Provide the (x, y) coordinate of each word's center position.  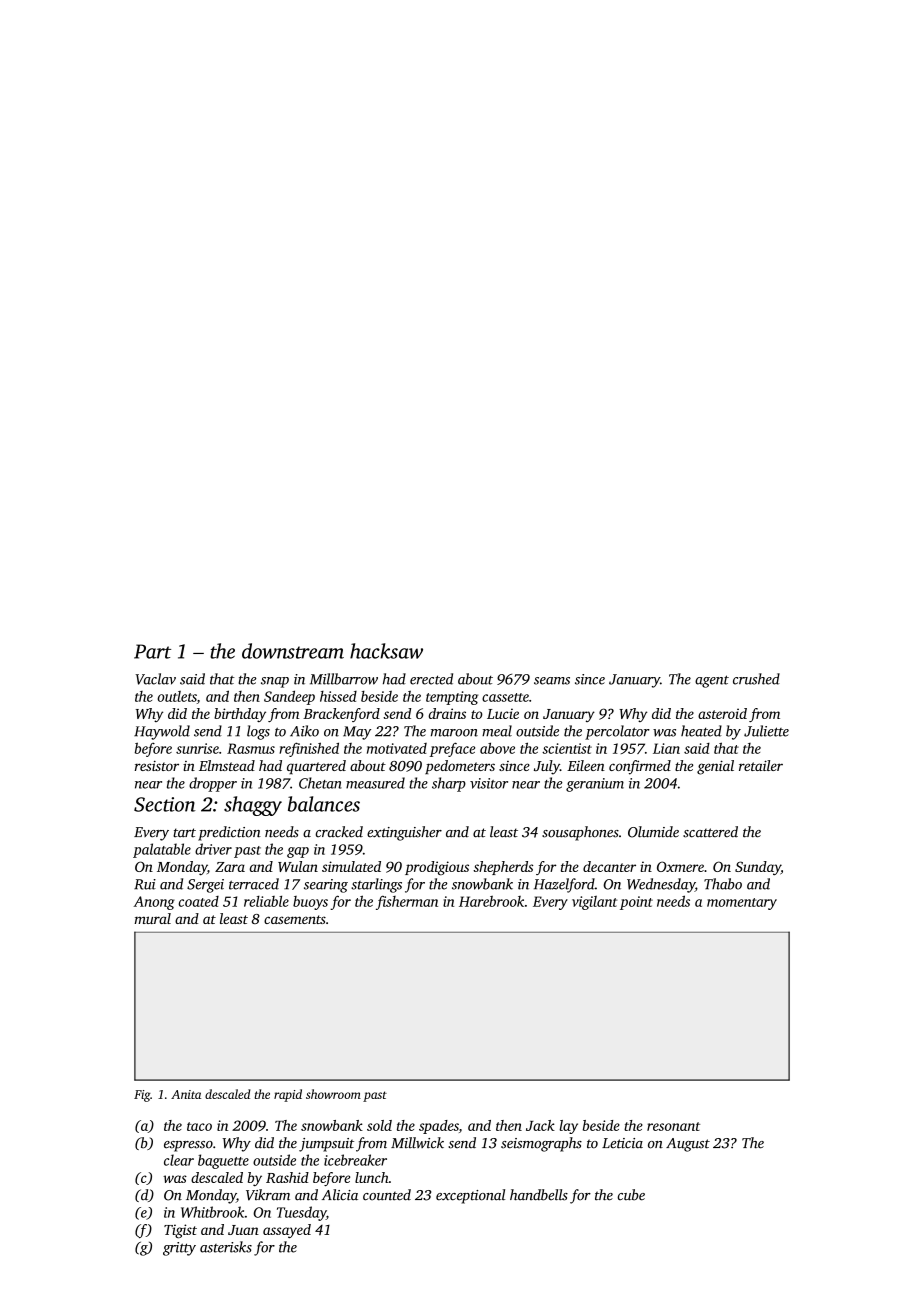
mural (152, 918)
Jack (540, 1125)
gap (298, 852)
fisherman (407, 902)
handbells (539, 1195)
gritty (179, 1249)
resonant (673, 1126)
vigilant (594, 903)
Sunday (758, 868)
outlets (177, 696)
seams (552, 681)
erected (431, 679)
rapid (288, 1095)
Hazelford (564, 885)
